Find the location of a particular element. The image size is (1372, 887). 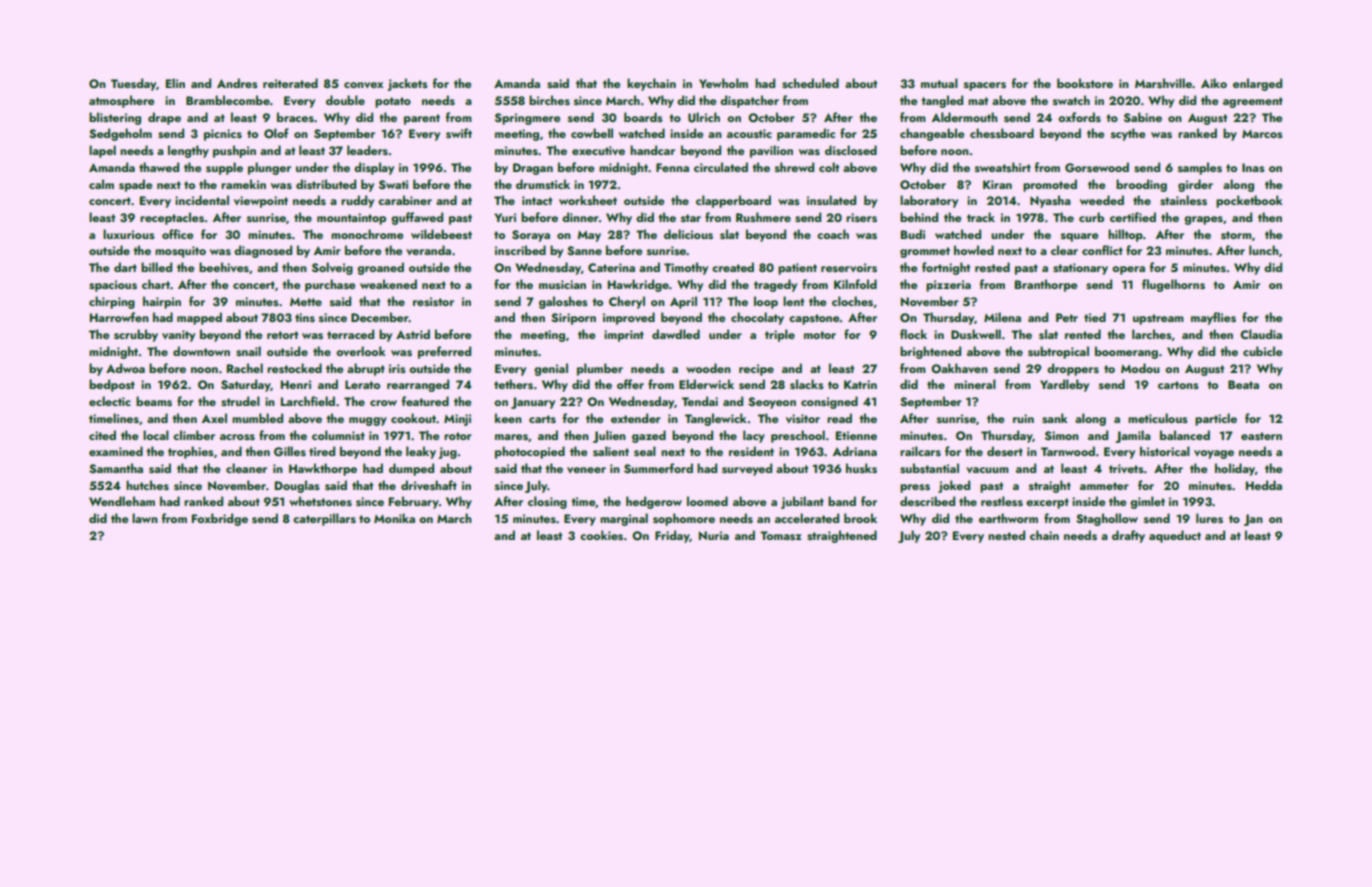

gazed is located at coordinates (649, 436).
